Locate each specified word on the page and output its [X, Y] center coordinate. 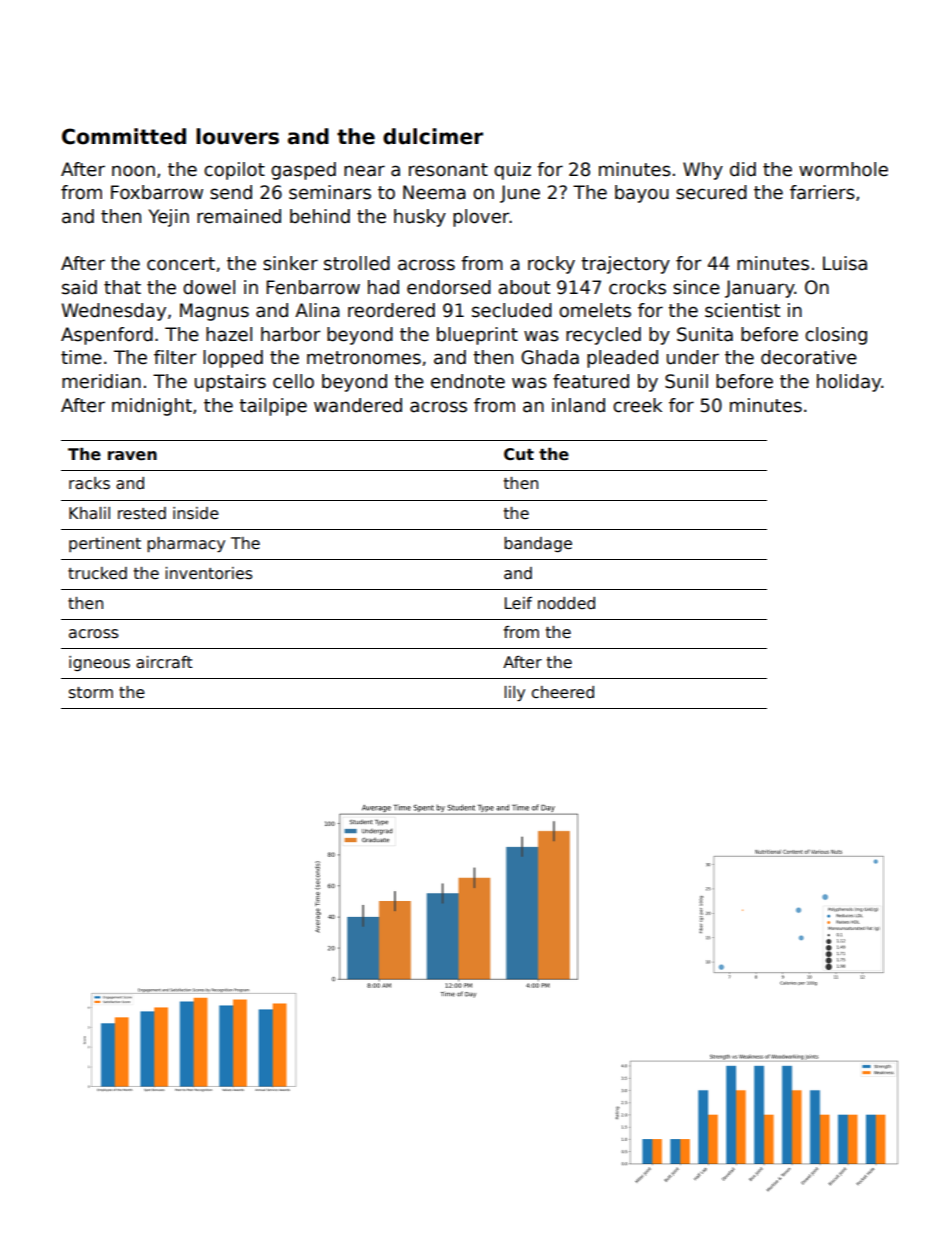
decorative [809, 357]
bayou [642, 194]
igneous [99, 663]
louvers [237, 136]
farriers [822, 192]
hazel [229, 334]
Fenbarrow [313, 287]
